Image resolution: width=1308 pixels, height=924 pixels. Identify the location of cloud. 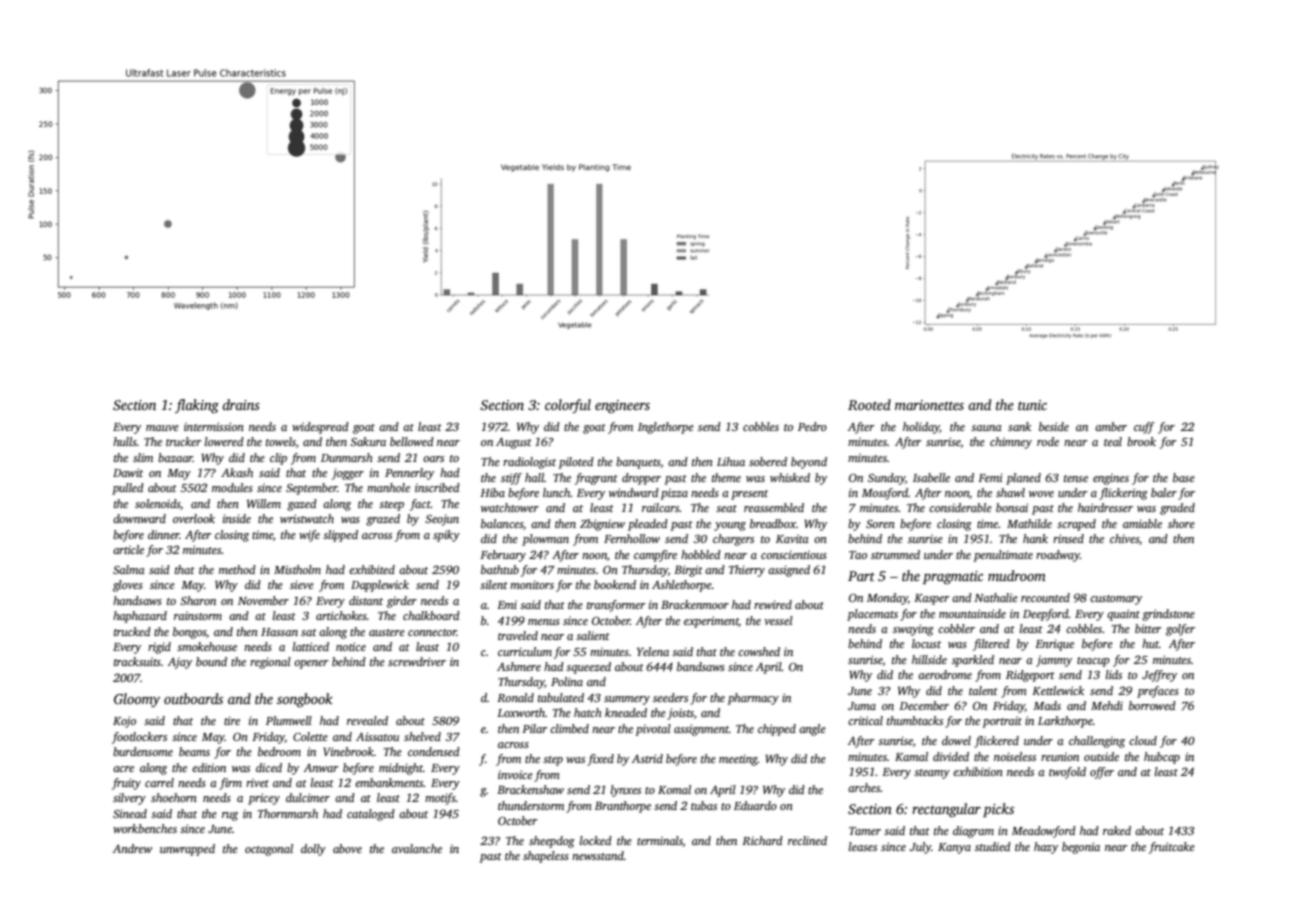
(1143, 740).
